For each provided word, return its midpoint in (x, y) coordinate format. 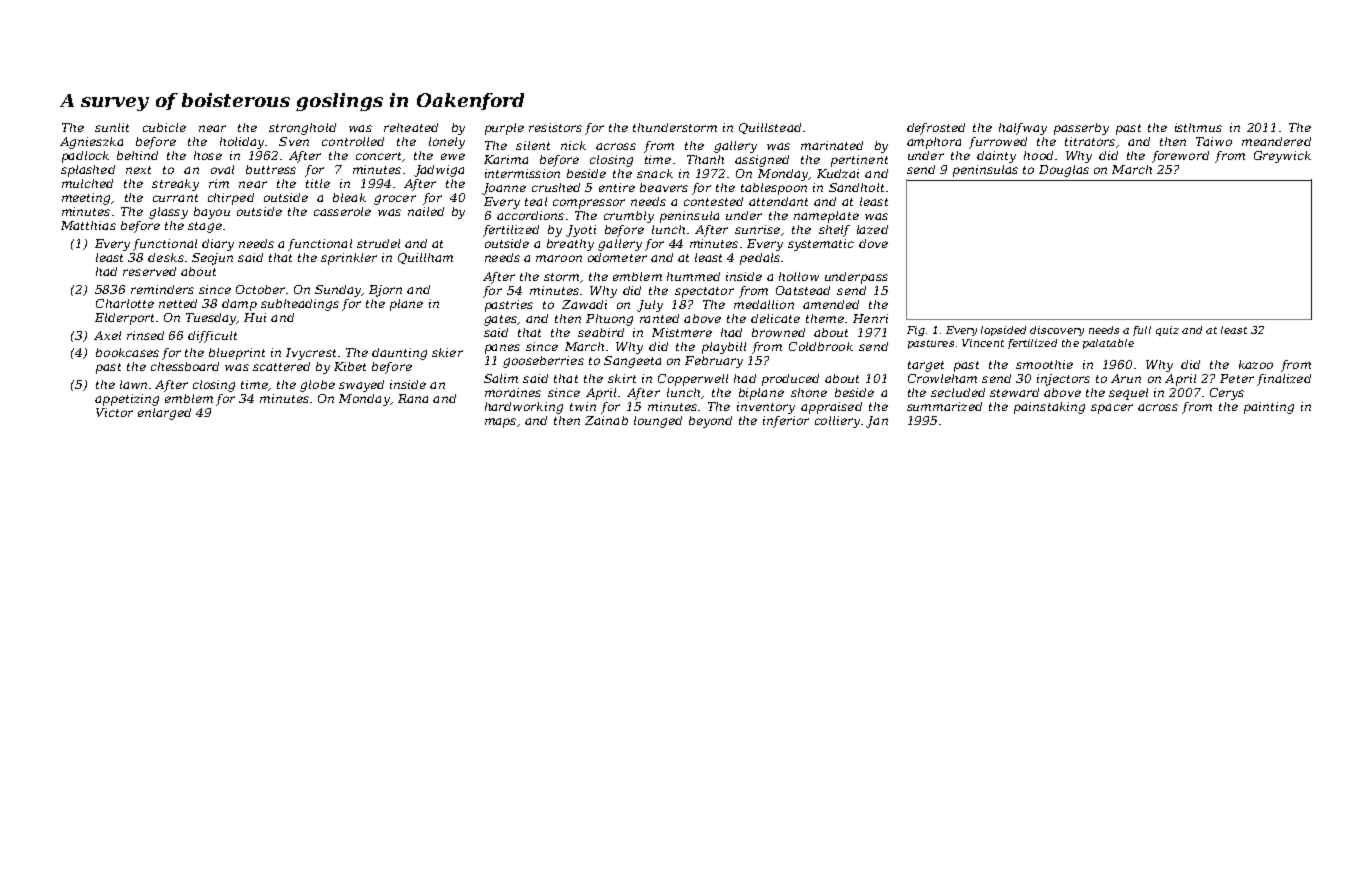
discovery (1057, 331)
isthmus (1198, 127)
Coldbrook (821, 346)
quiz (1167, 331)
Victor (114, 412)
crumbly (629, 217)
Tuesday (211, 319)
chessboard (185, 366)
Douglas (1064, 171)
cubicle (164, 127)
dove (873, 243)
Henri (870, 318)
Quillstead (770, 128)
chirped (231, 199)
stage (205, 227)
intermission (522, 173)
